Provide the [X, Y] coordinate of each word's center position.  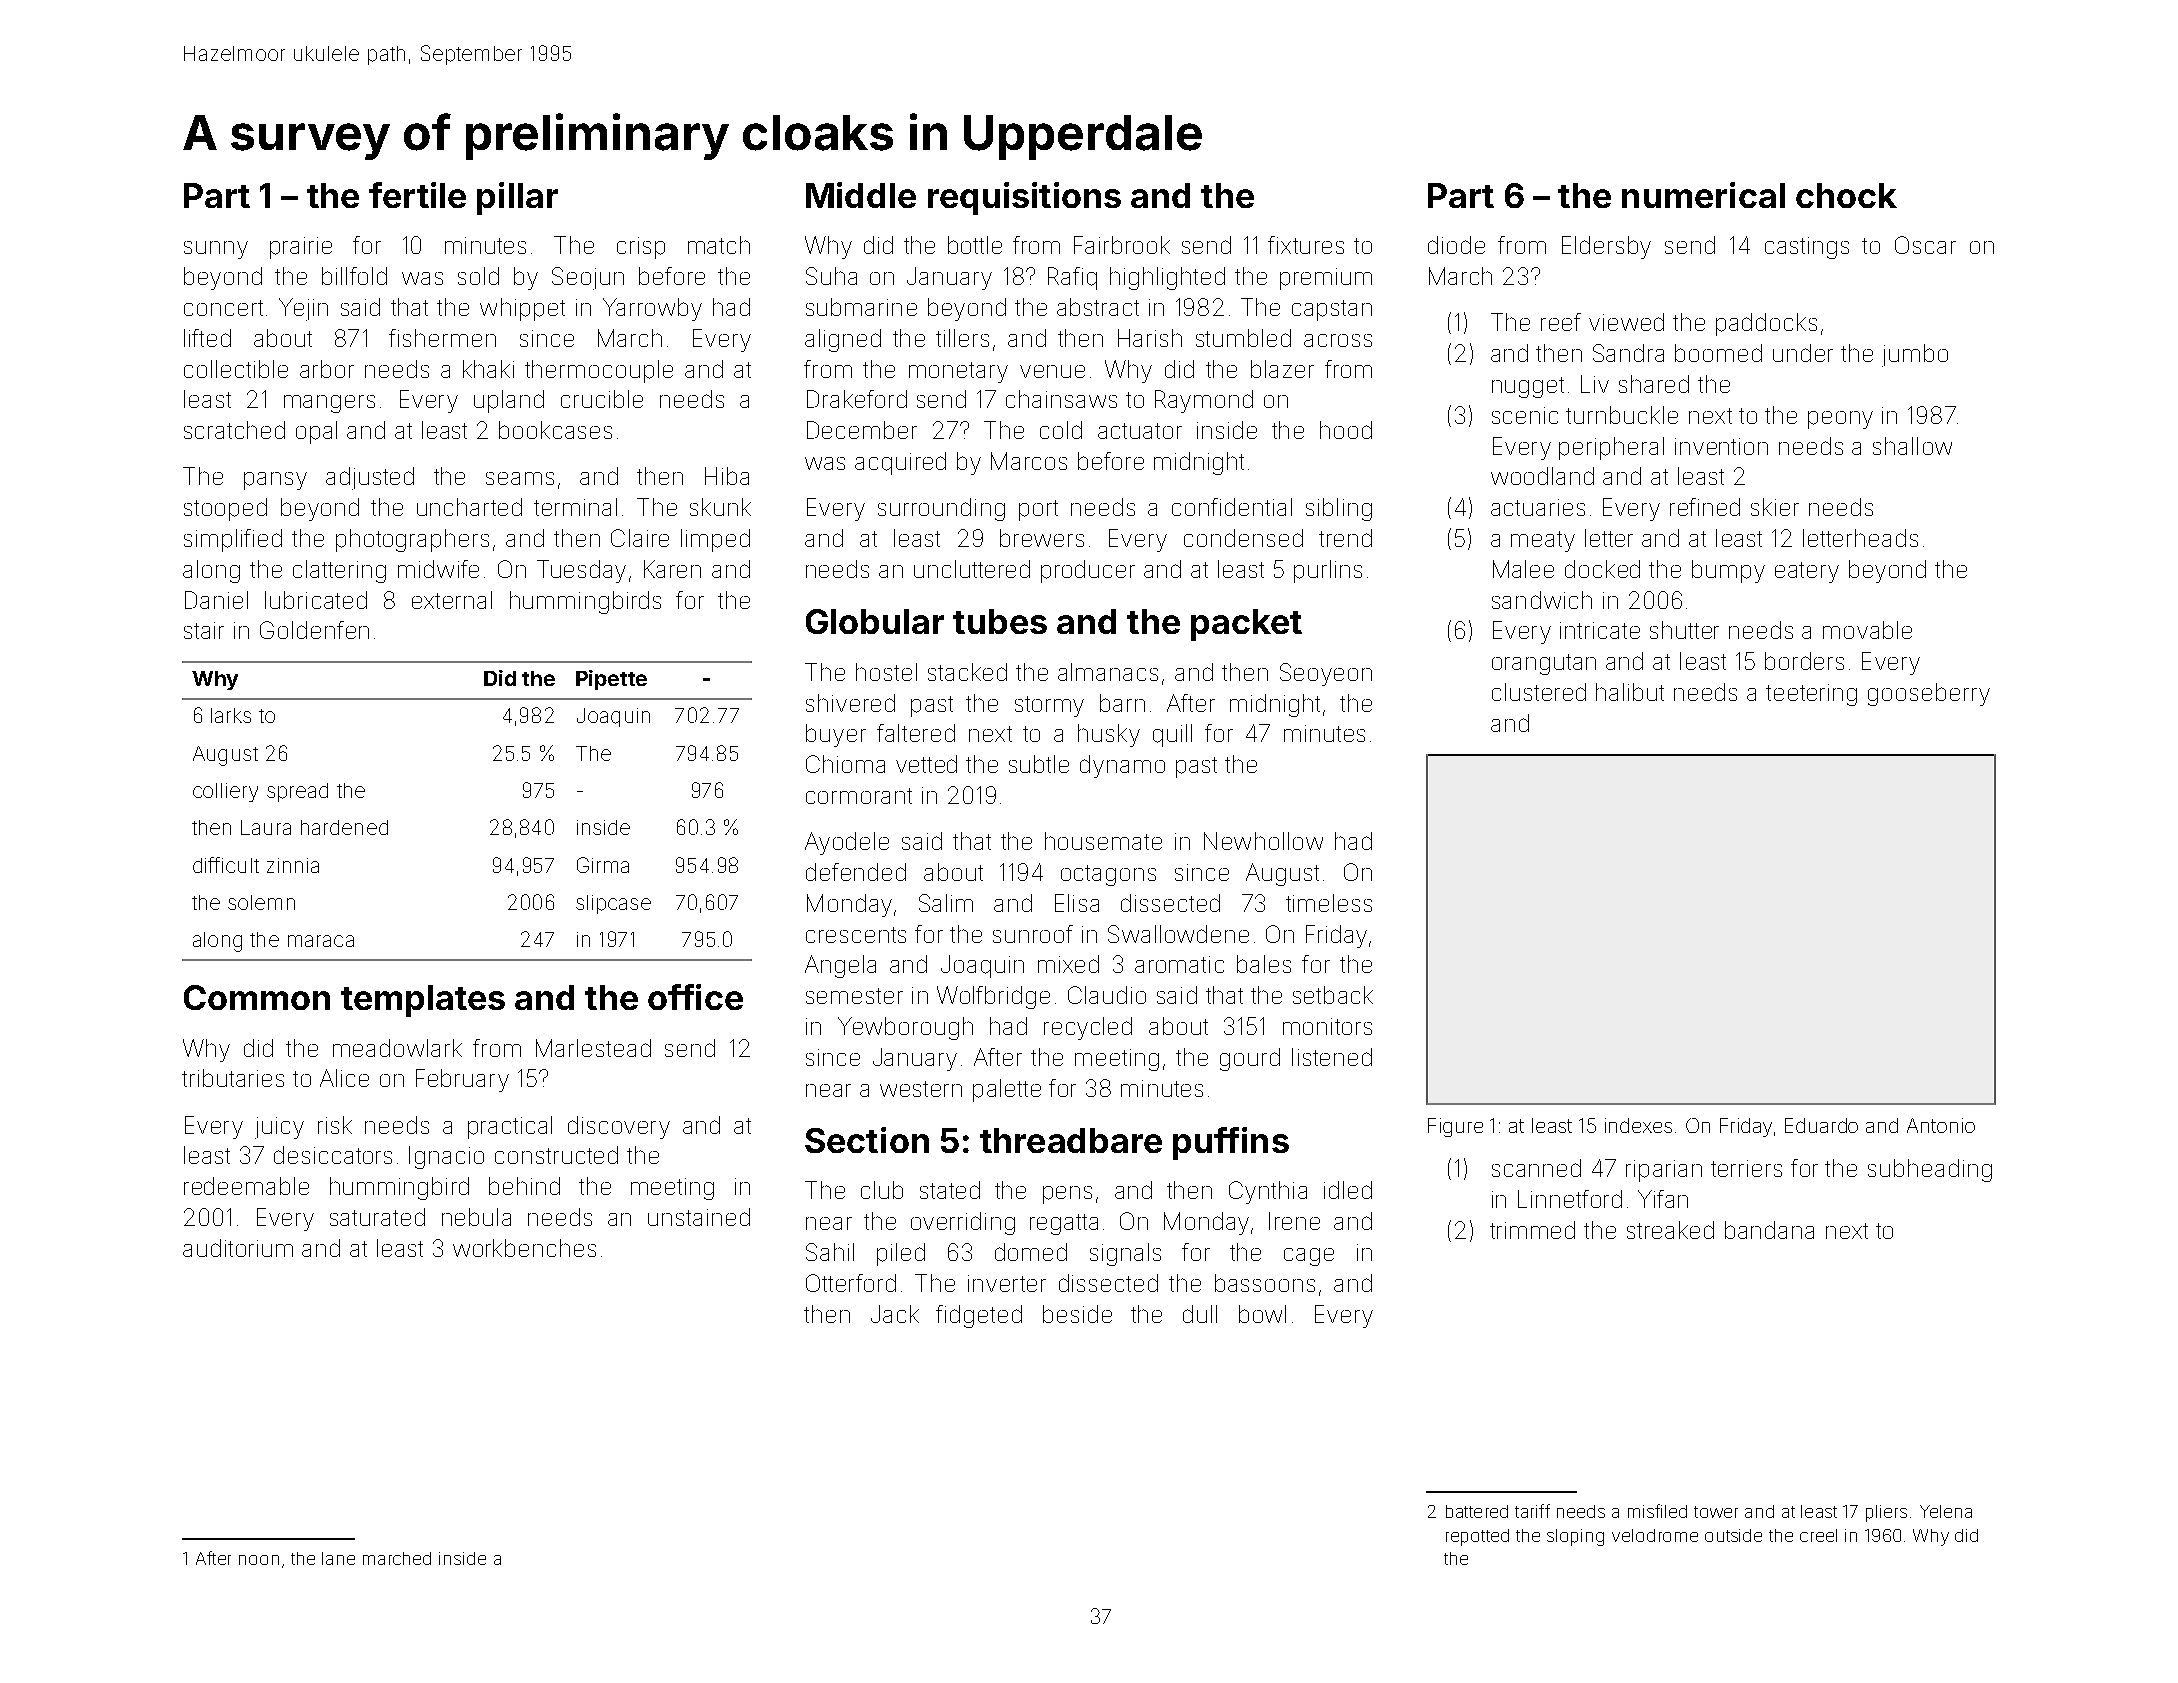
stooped [225, 509]
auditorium [238, 1248]
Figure [1455, 1127]
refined [1705, 507]
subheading [1930, 1170]
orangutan [1544, 664]
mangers [329, 404]
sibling [1339, 509]
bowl [1262, 1314]
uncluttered [972, 569]
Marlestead [593, 1048]
